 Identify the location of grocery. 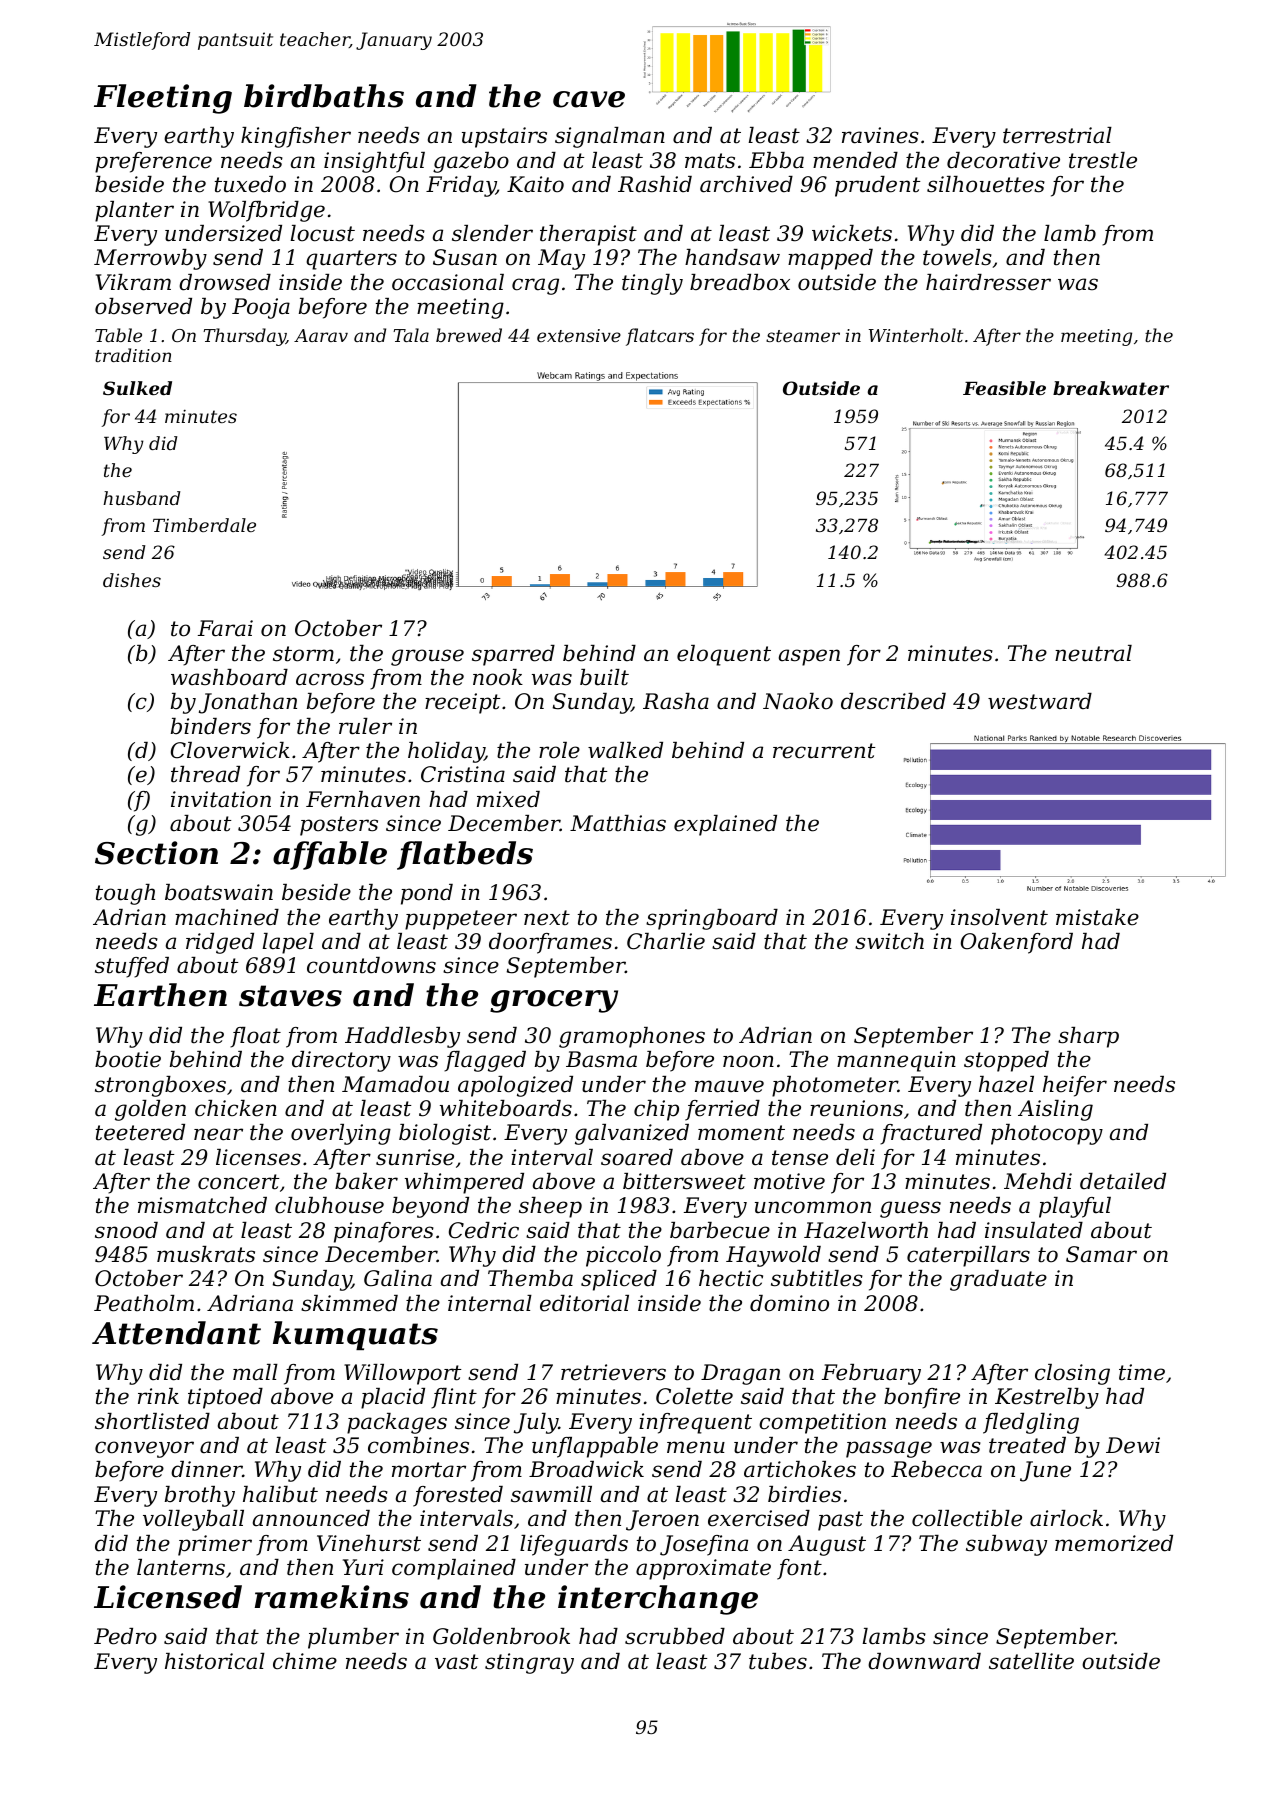
(554, 1001).
